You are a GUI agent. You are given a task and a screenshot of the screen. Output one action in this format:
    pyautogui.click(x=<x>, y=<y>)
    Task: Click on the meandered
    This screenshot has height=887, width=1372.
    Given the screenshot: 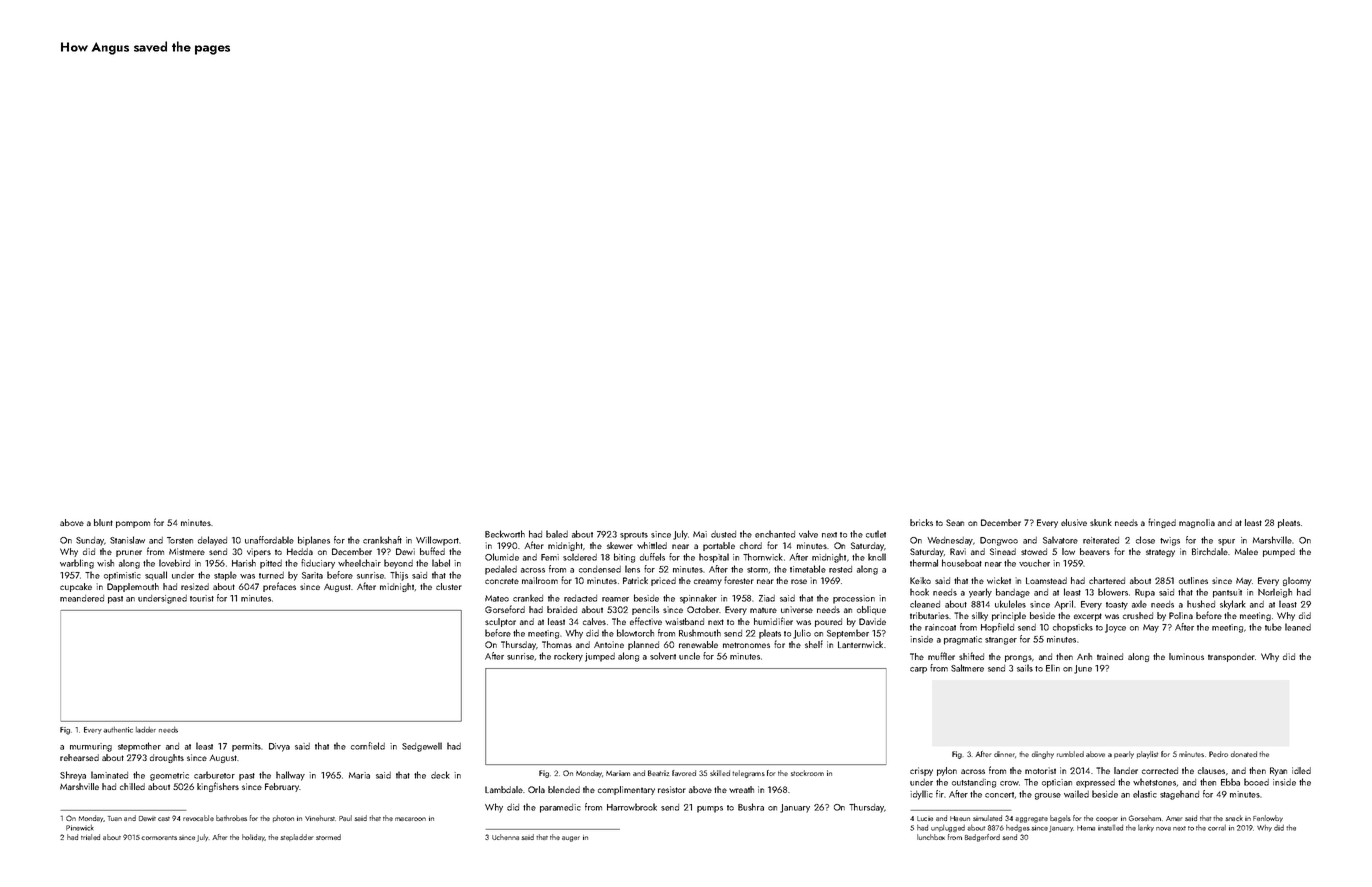 What is the action you would take?
    pyautogui.click(x=82, y=598)
